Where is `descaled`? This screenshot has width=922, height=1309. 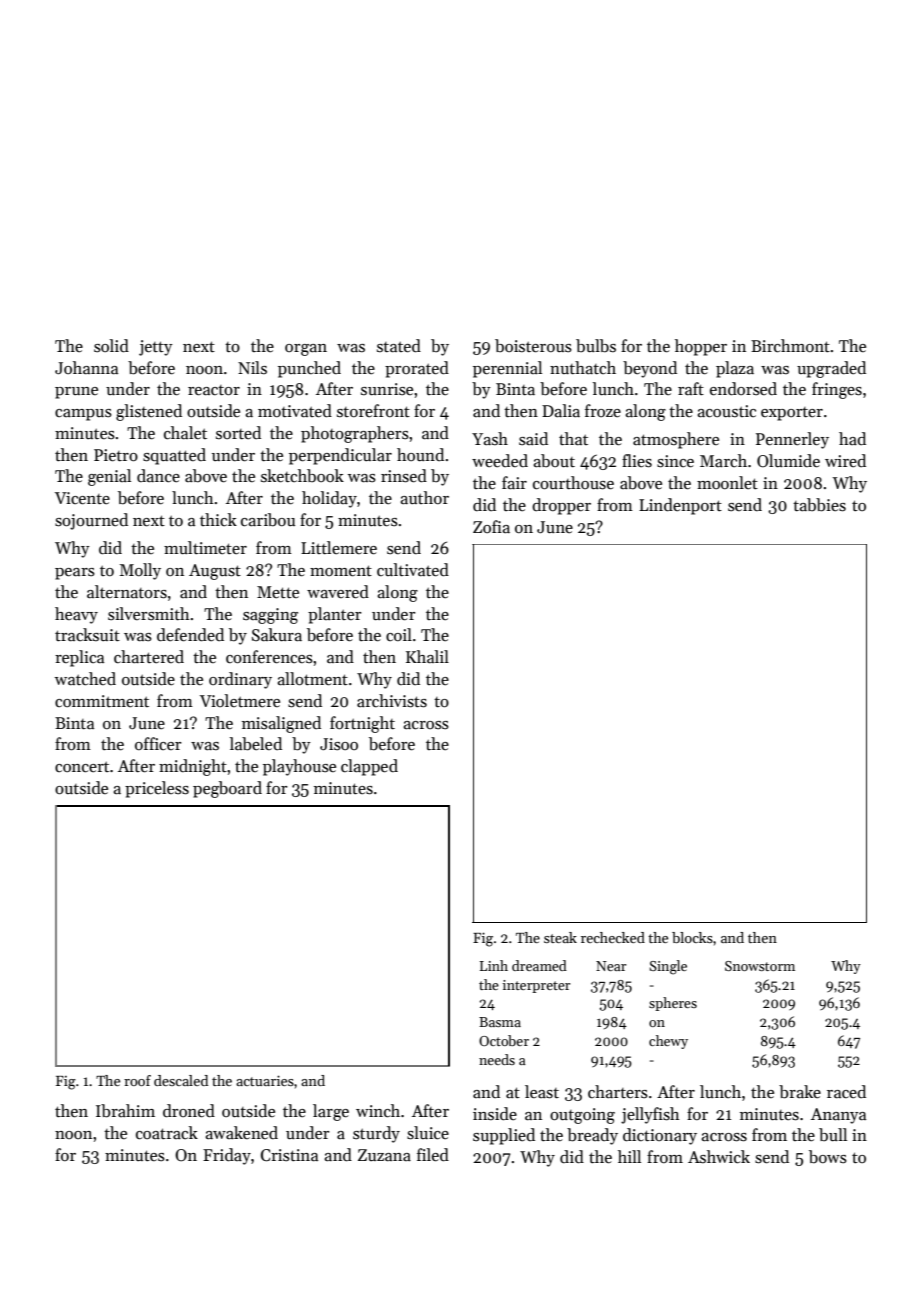
descaled is located at coordinates (181, 1080).
